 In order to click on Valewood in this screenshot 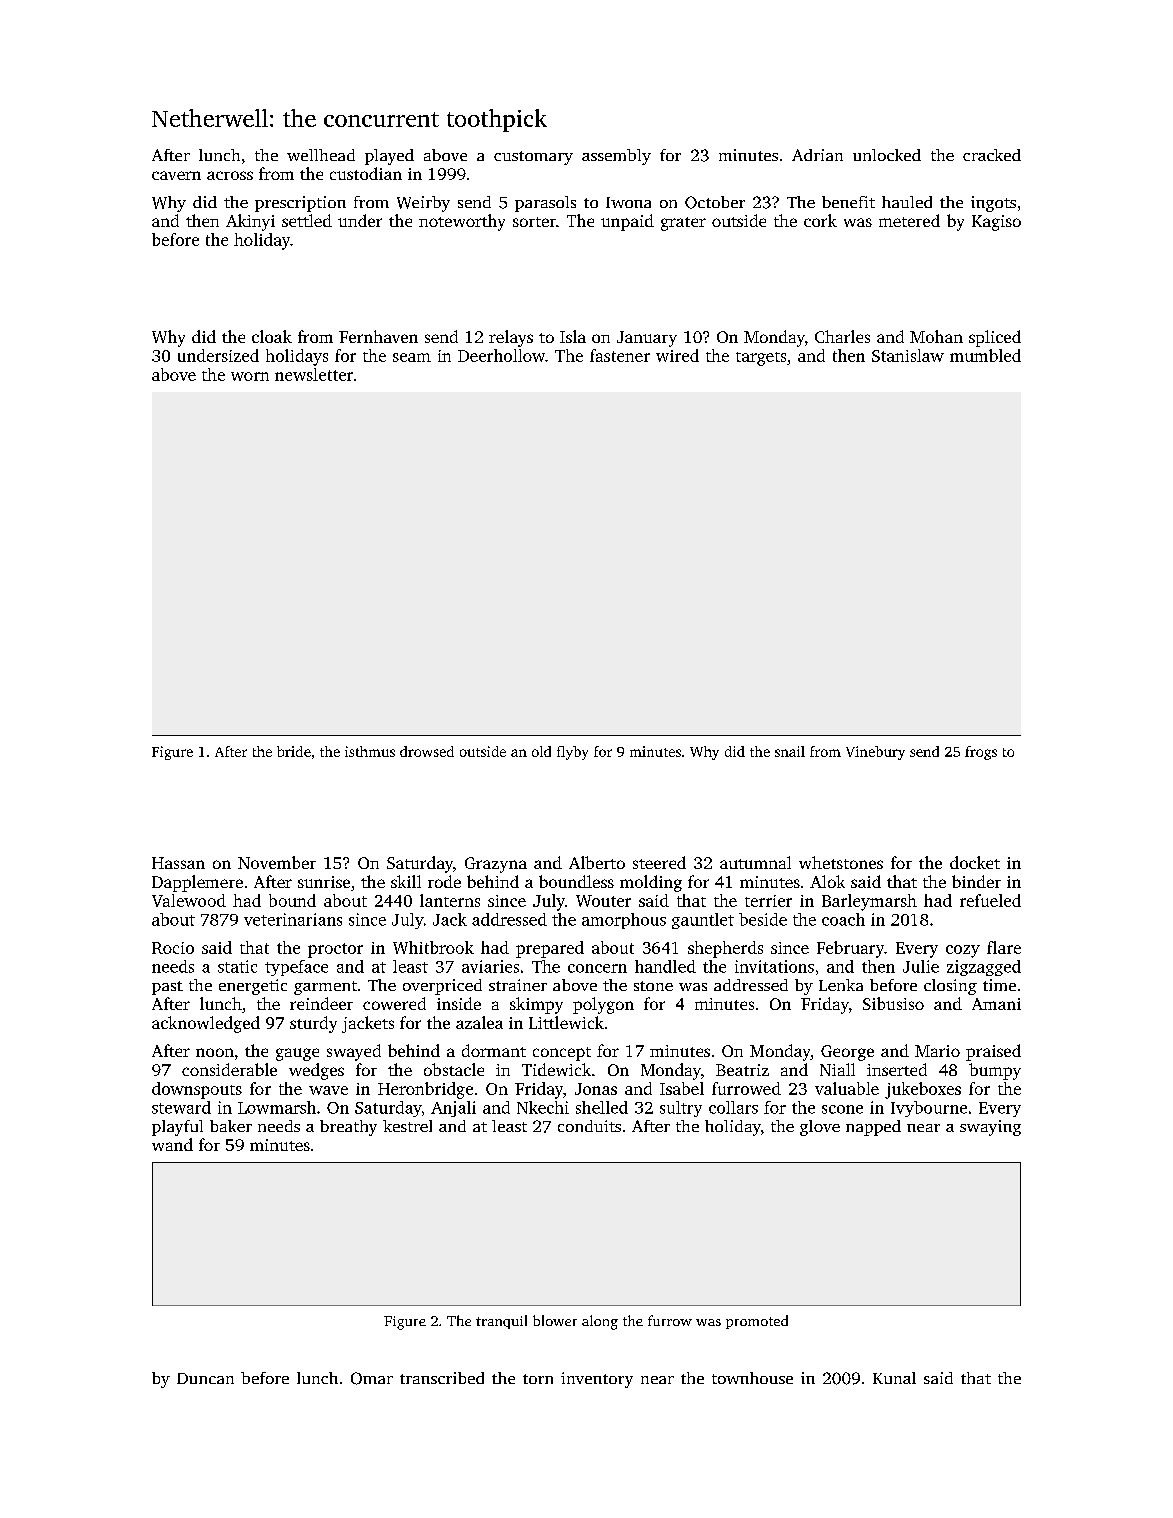, I will do `click(189, 900)`.
